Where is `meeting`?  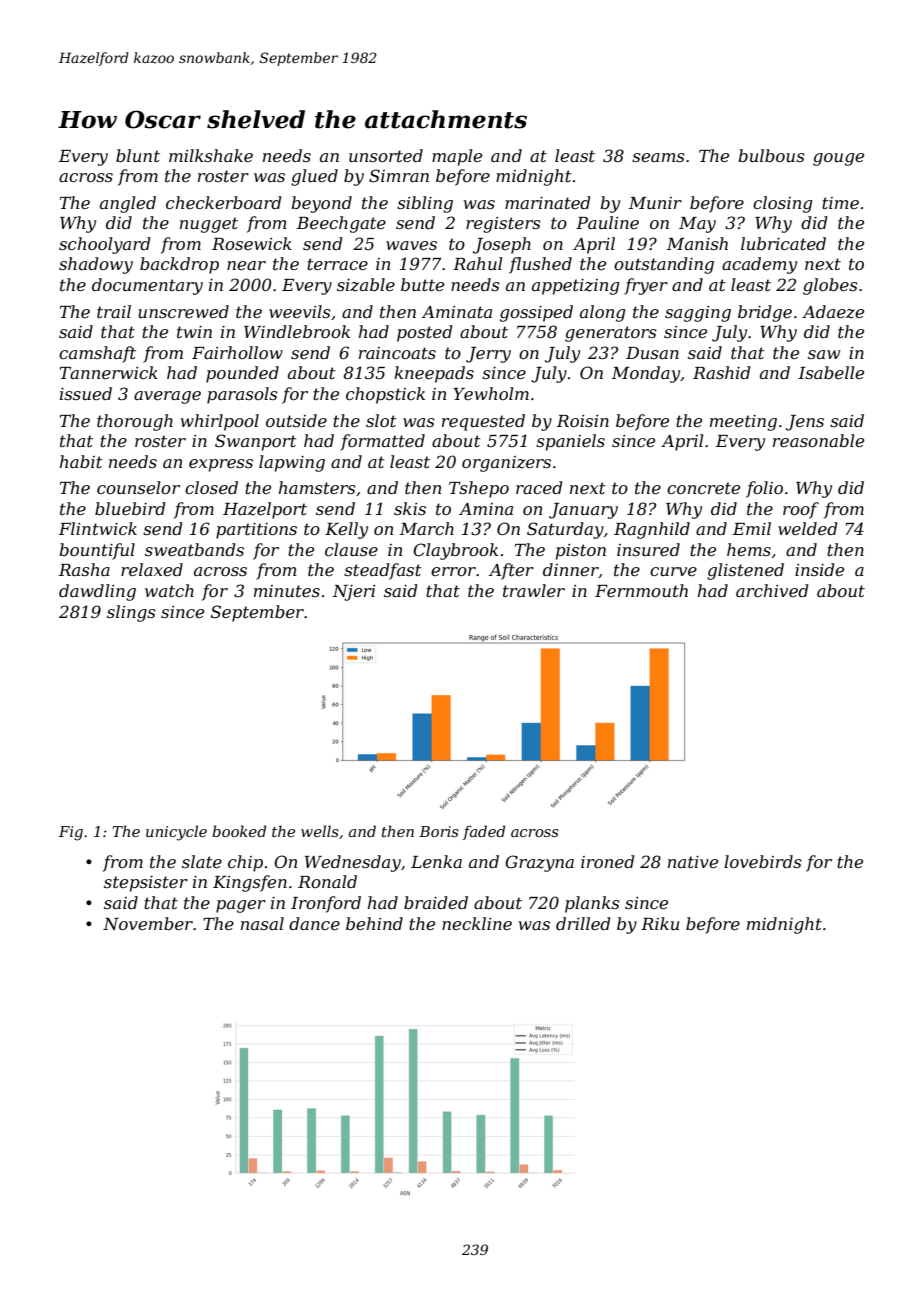
meeting is located at coordinates (743, 423).
